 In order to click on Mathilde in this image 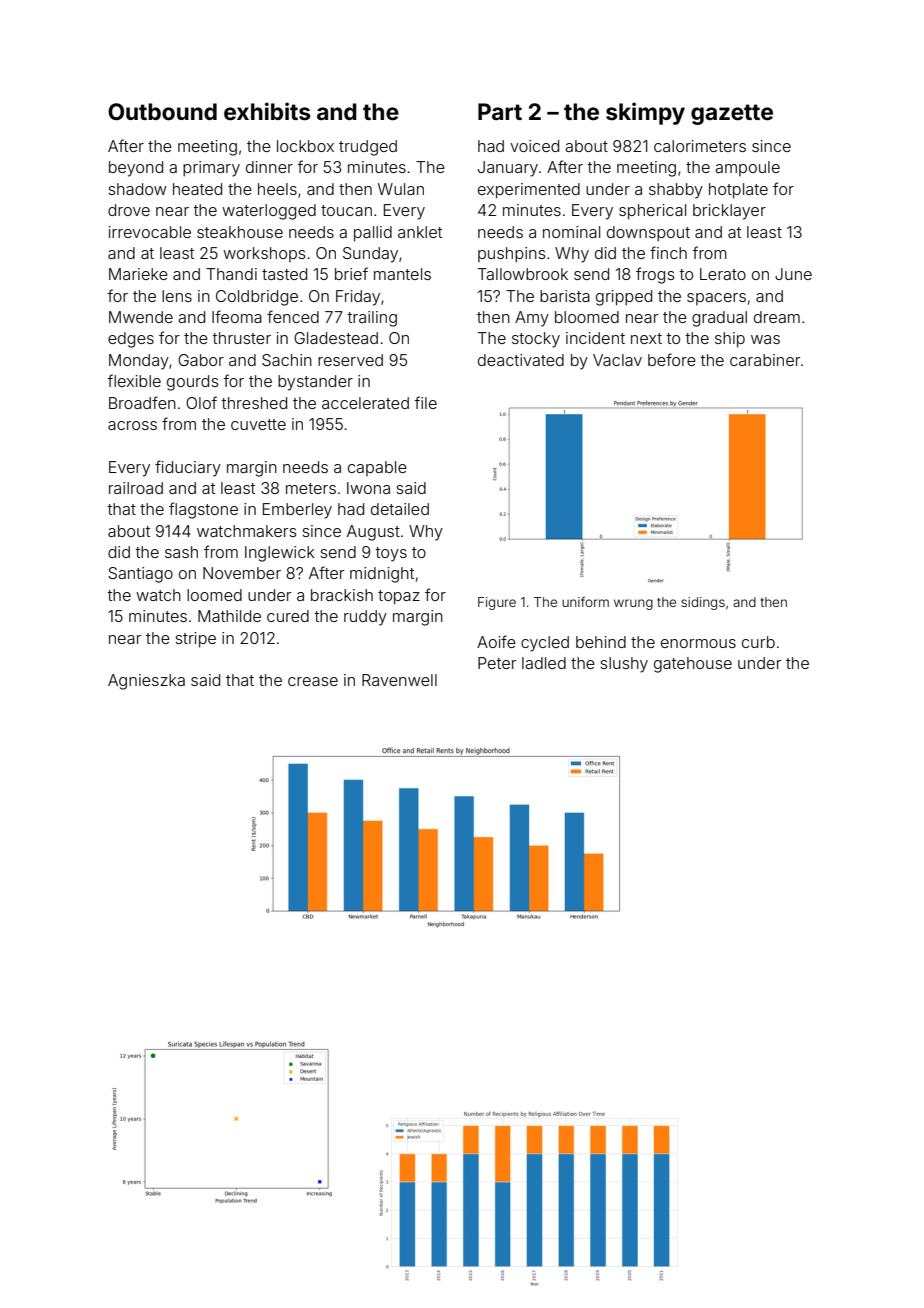, I will do `click(229, 616)`.
